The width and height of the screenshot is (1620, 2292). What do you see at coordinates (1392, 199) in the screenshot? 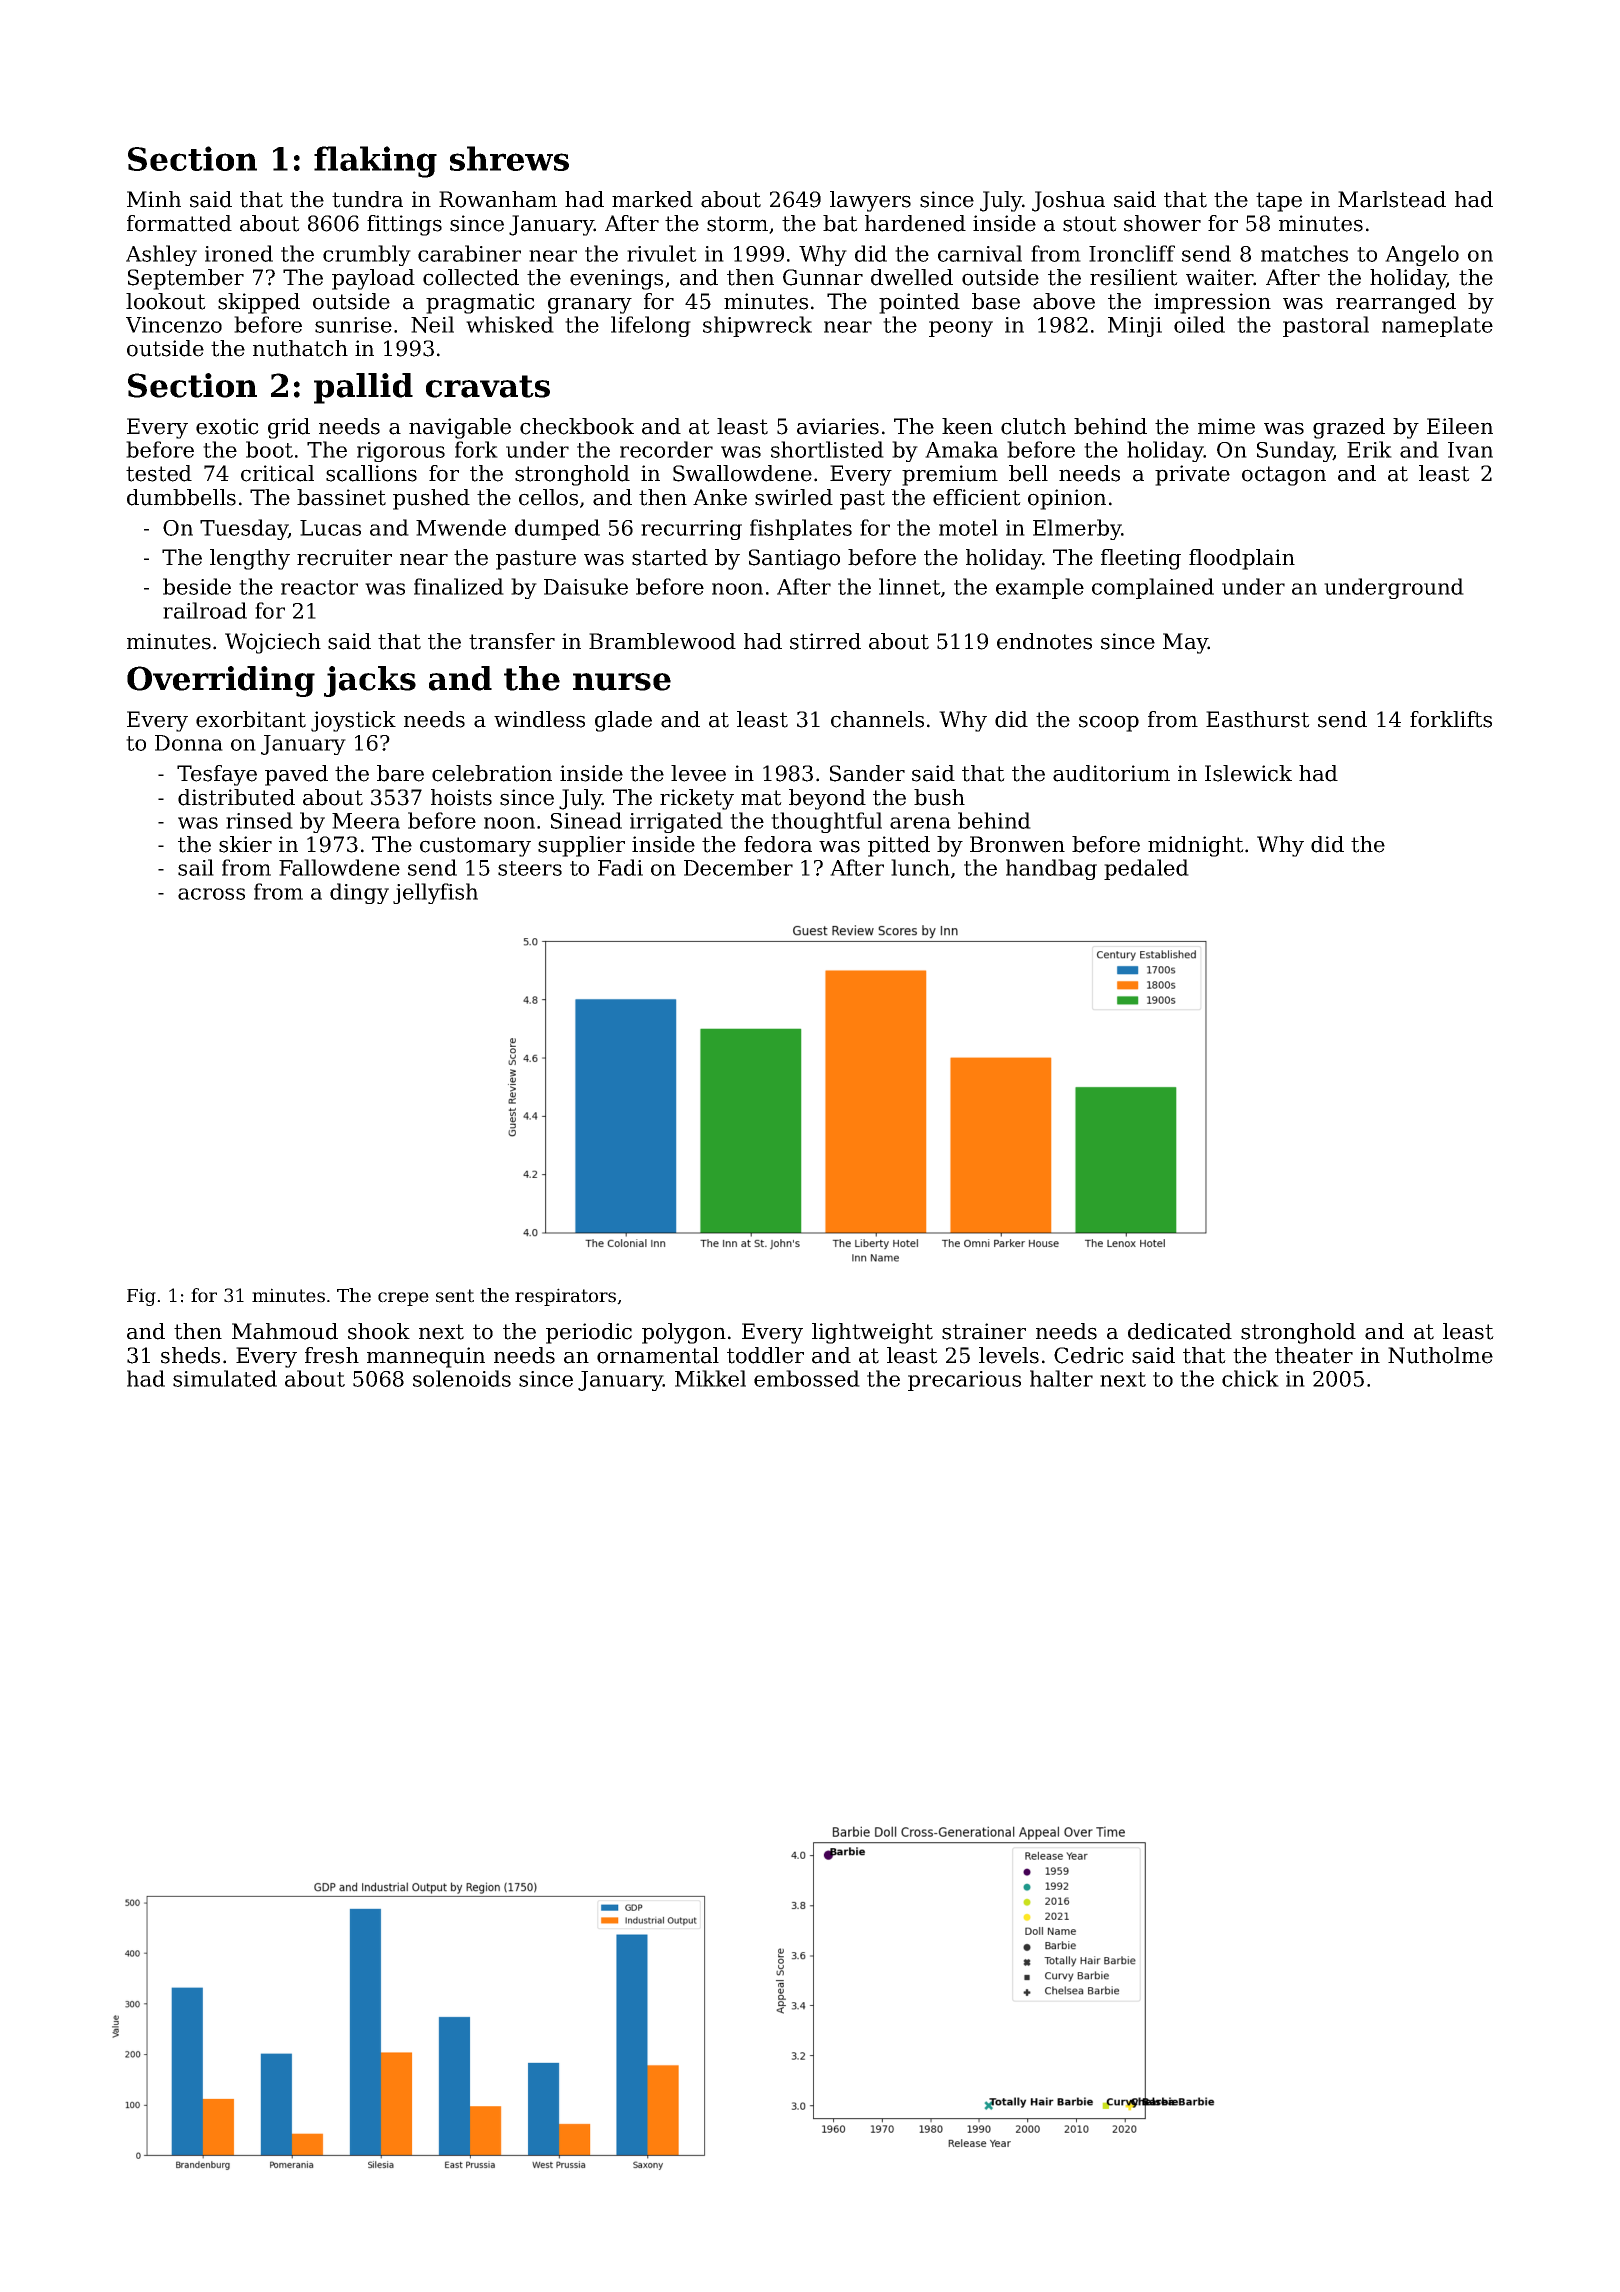
I see `Marlstead` at bounding box center [1392, 199].
